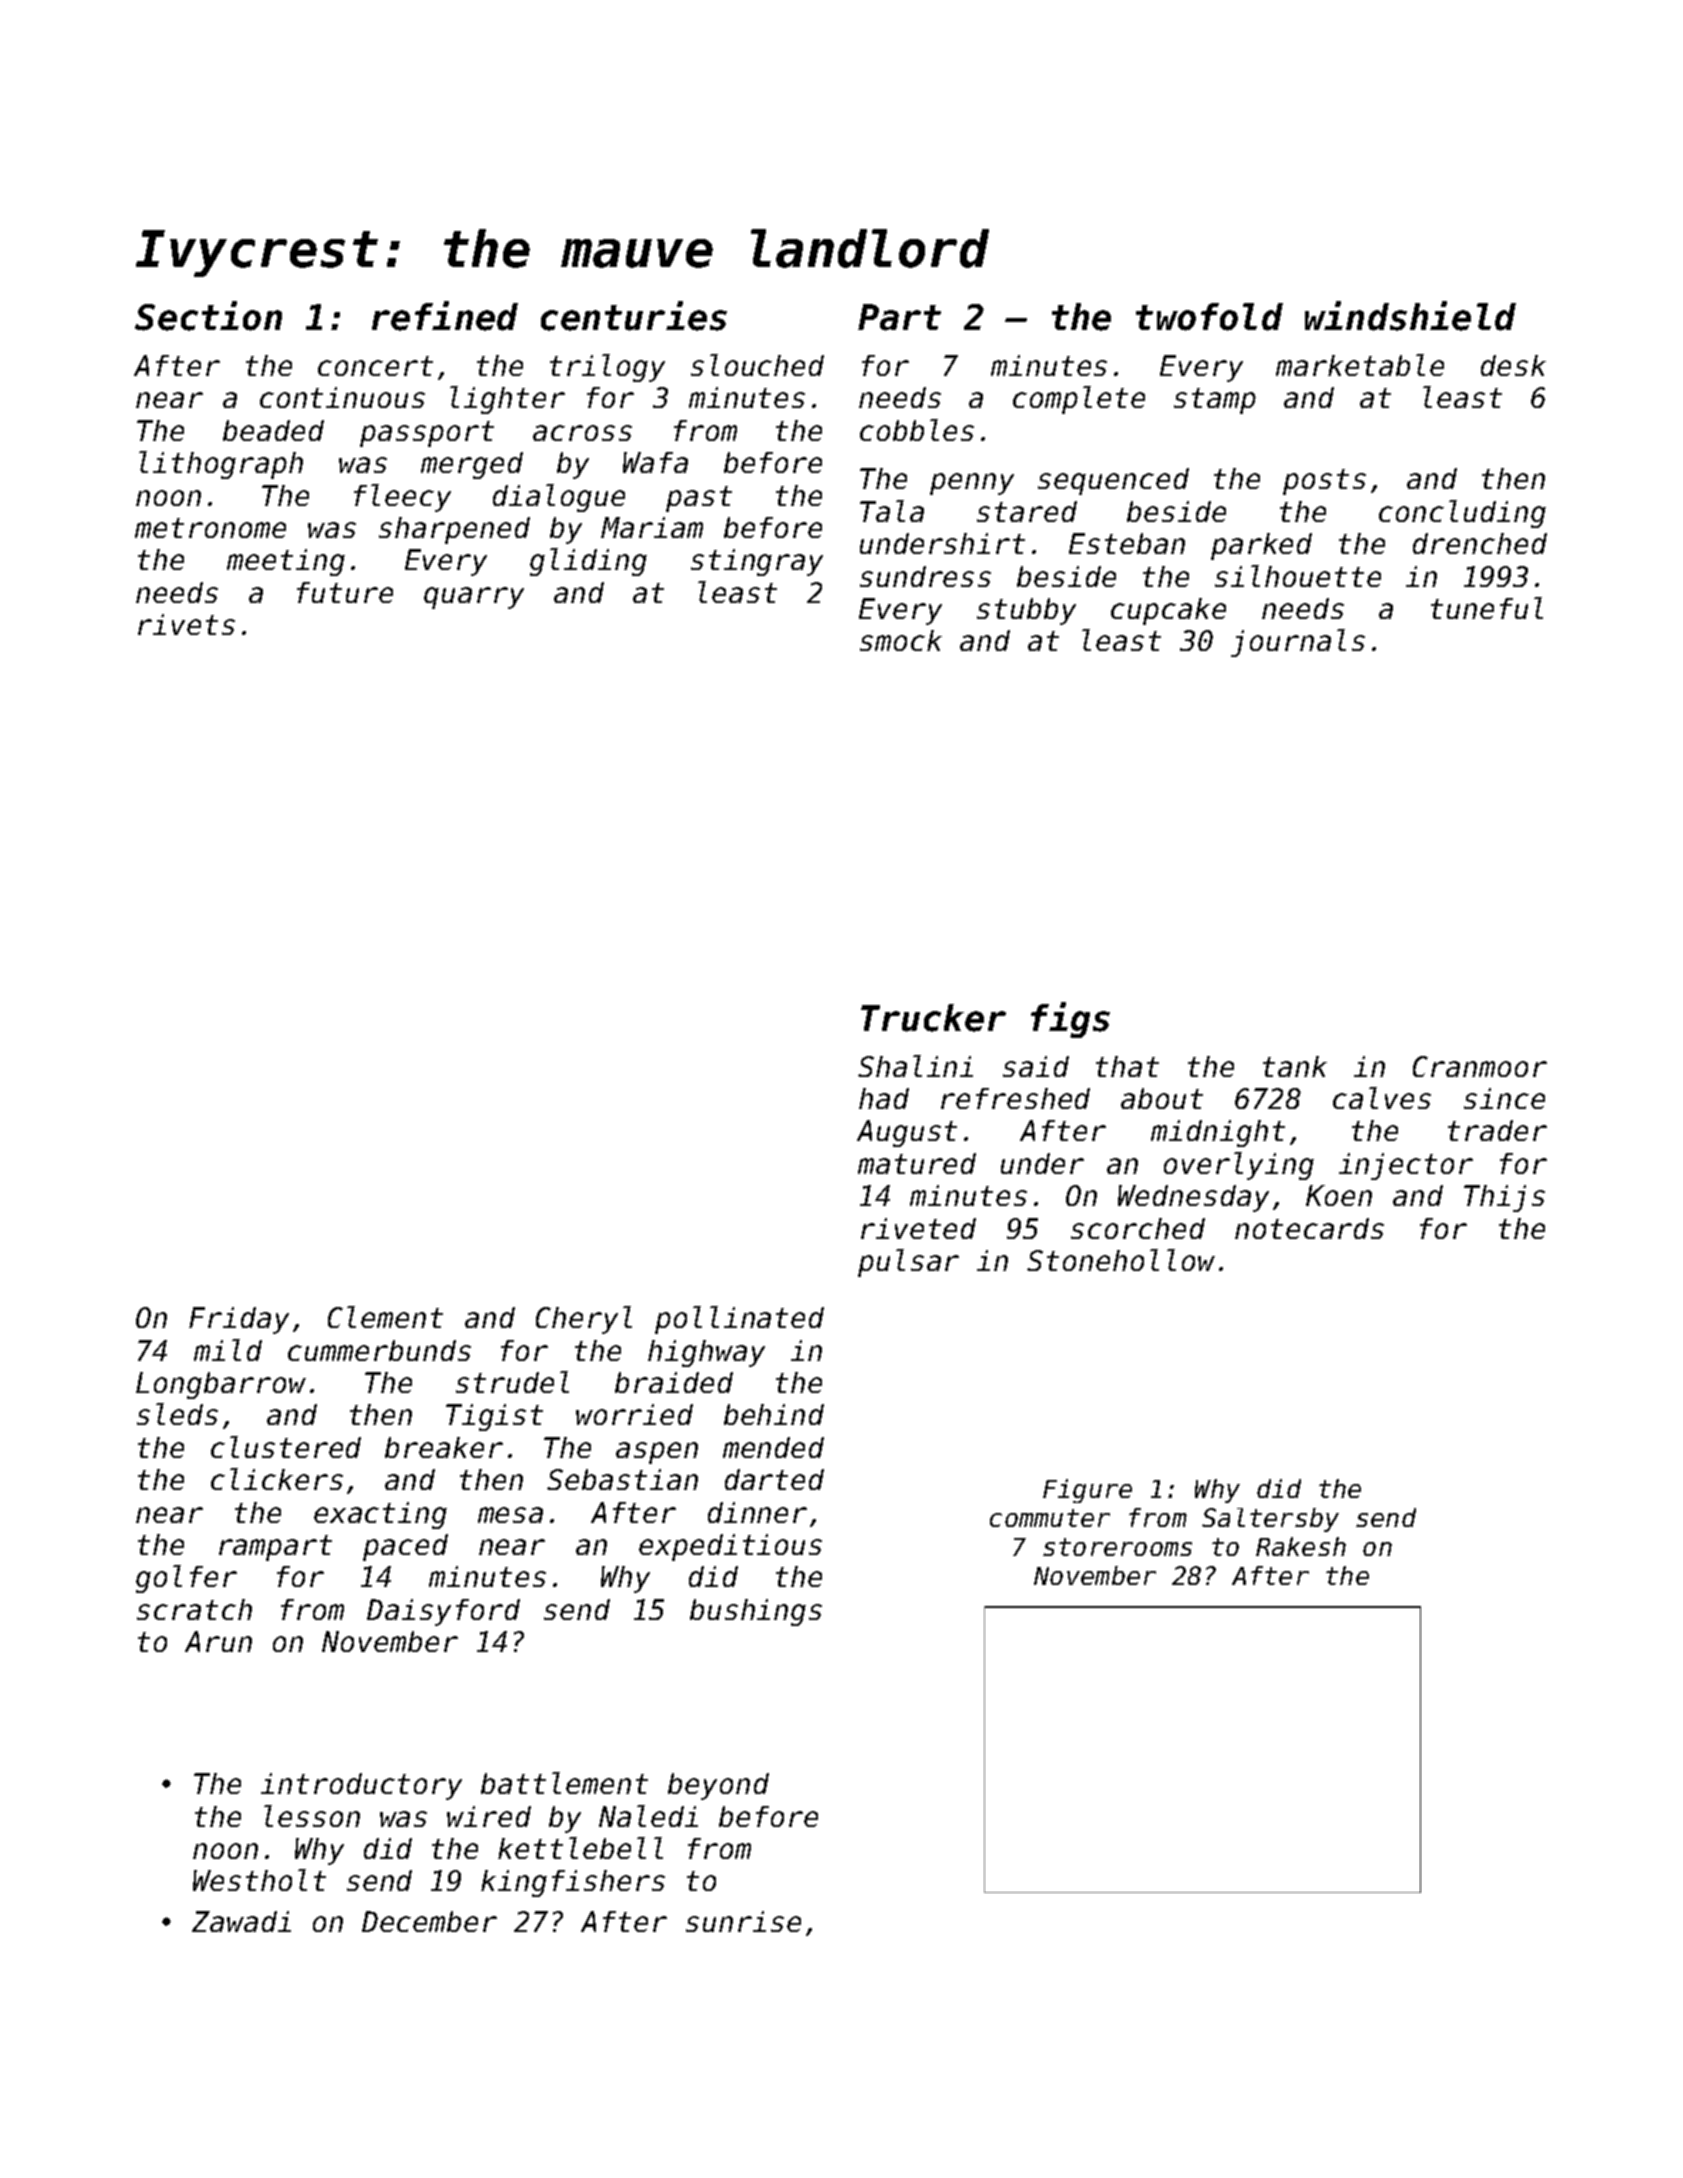 Image resolution: width=1683 pixels, height=2178 pixels. What do you see at coordinates (208, 316) in the screenshot?
I see `Section` at bounding box center [208, 316].
